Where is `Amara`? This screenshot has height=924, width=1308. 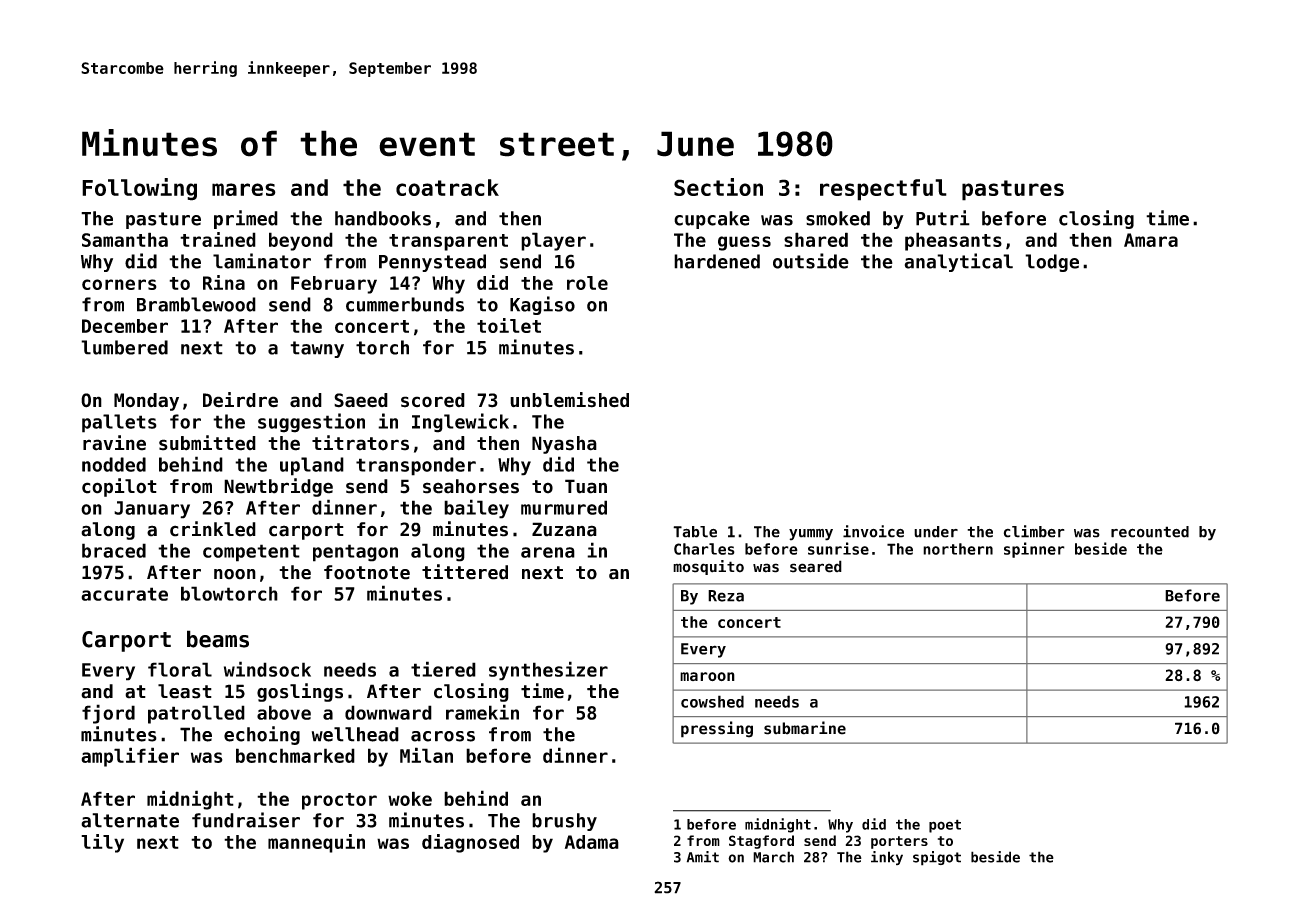
Amara is located at coordinates (1151, 240).
